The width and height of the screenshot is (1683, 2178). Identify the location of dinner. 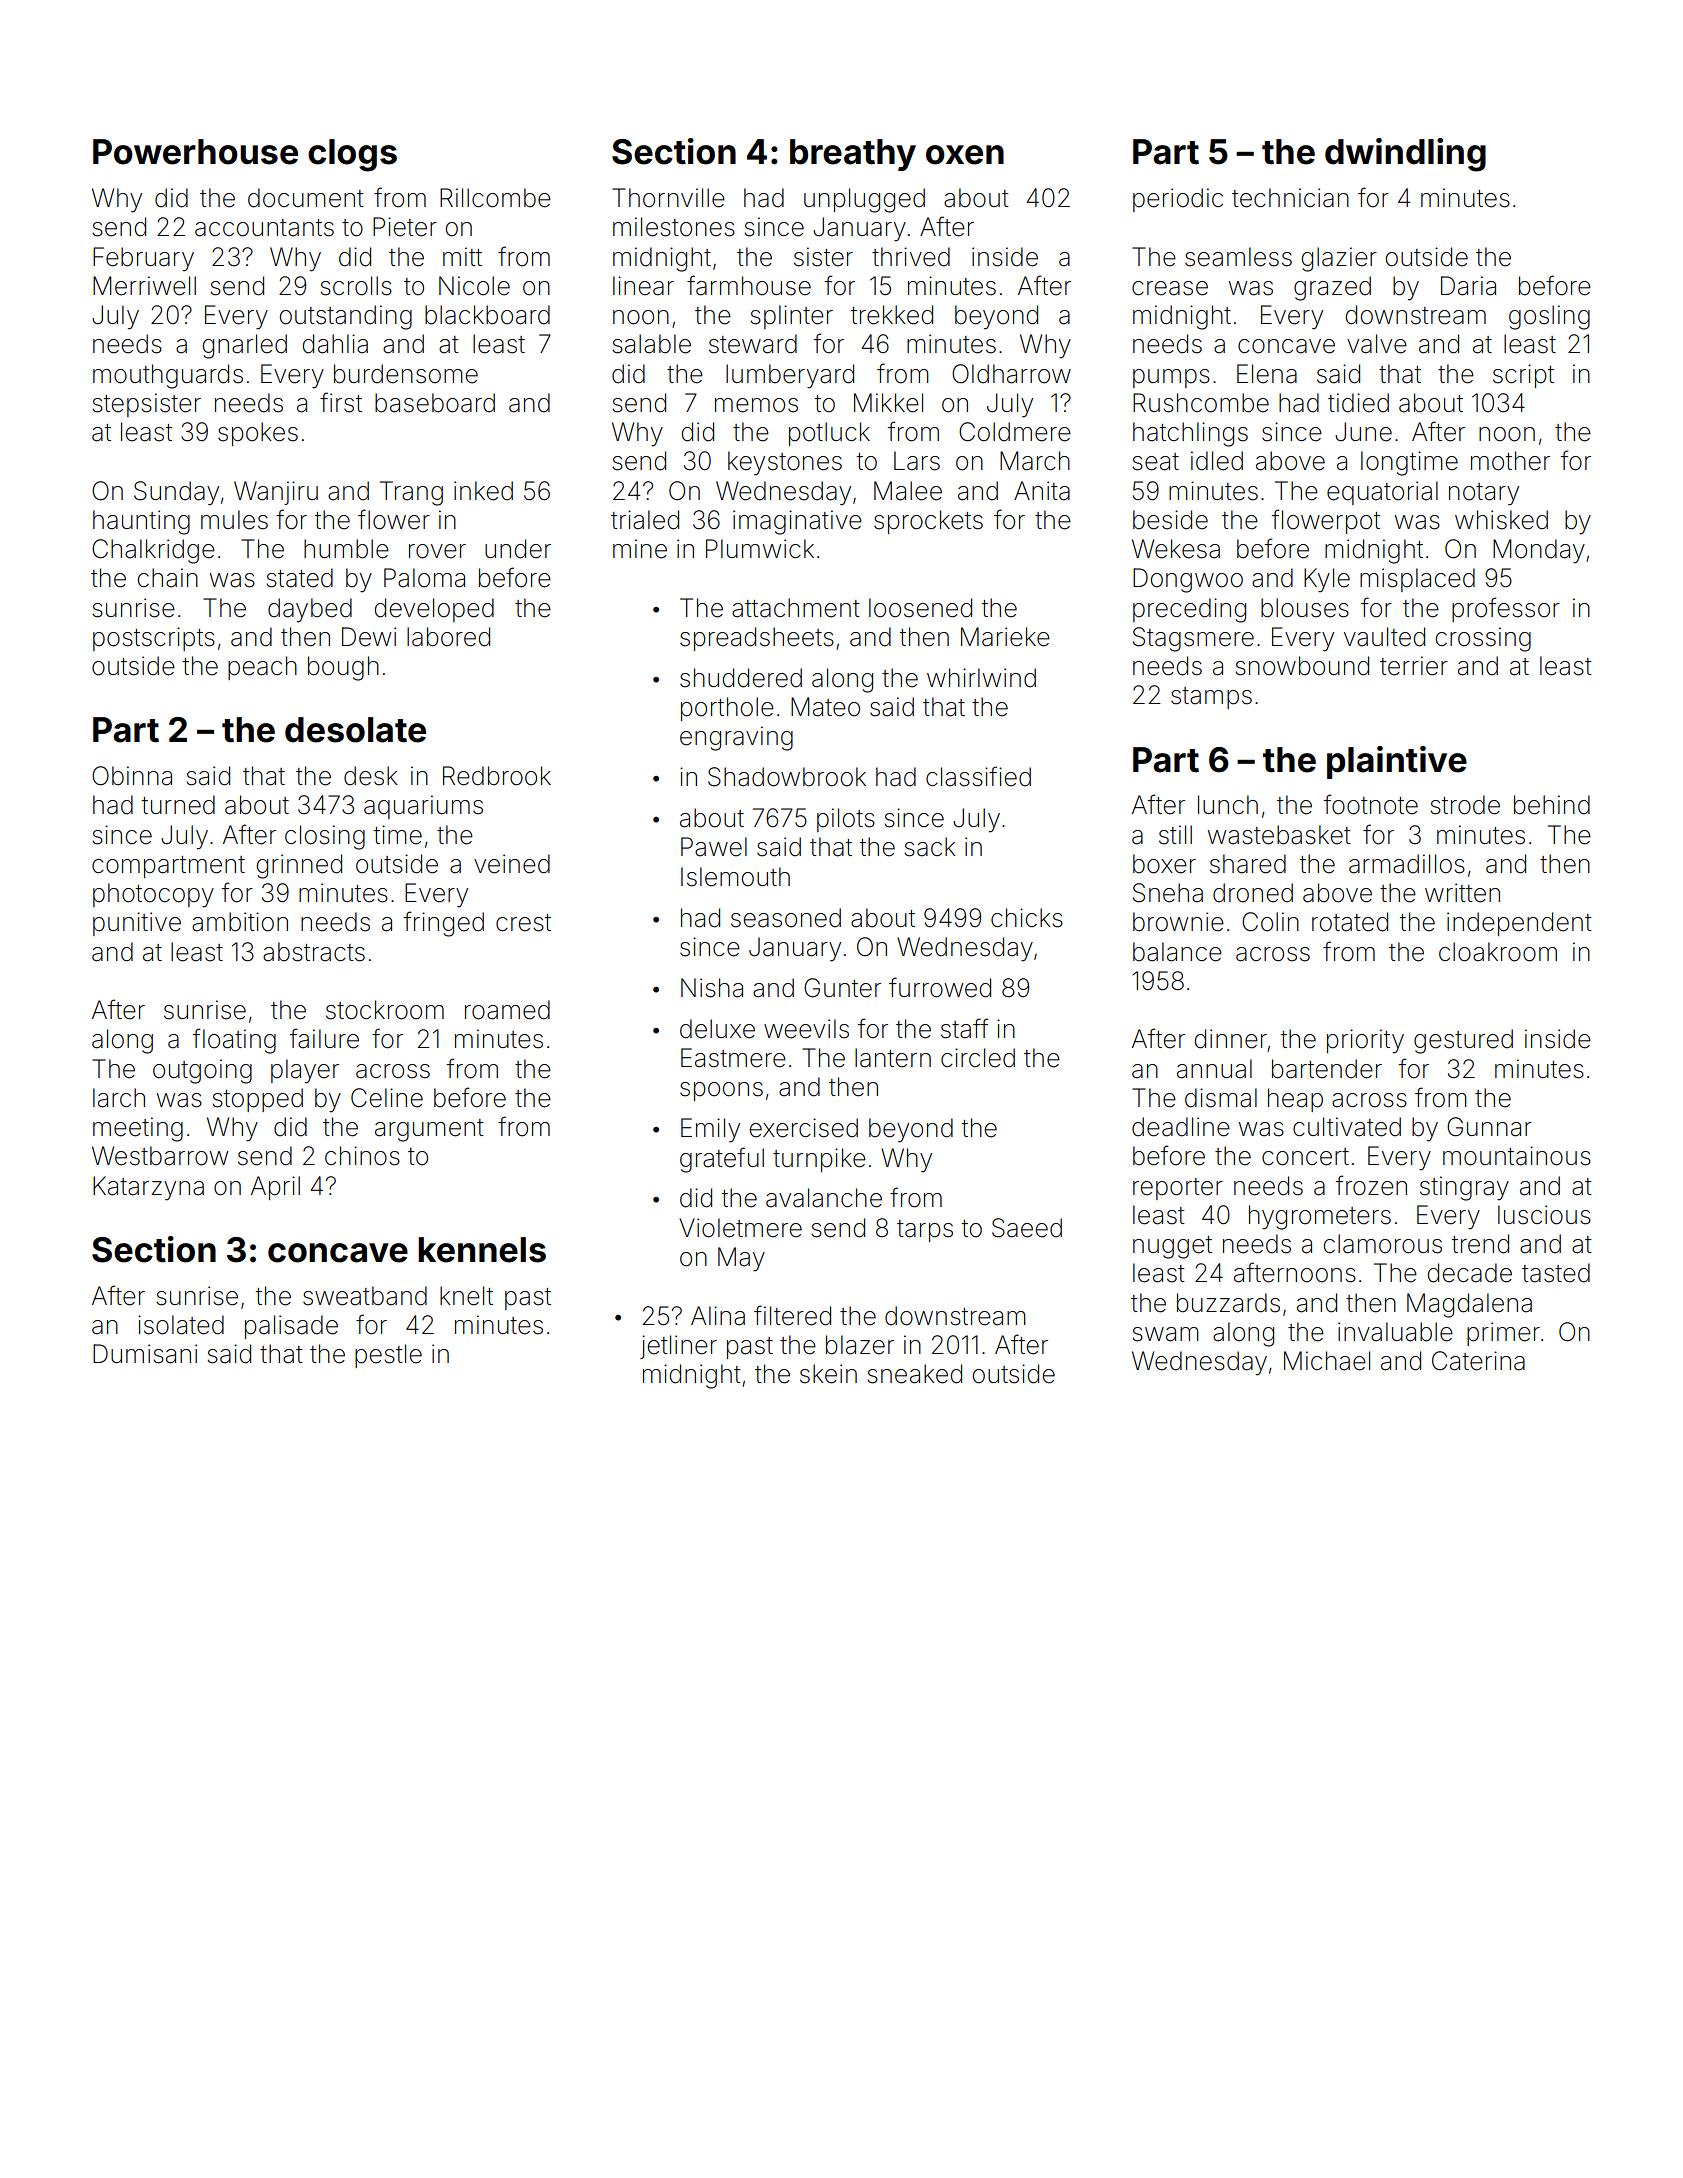
(1231, 1039).
